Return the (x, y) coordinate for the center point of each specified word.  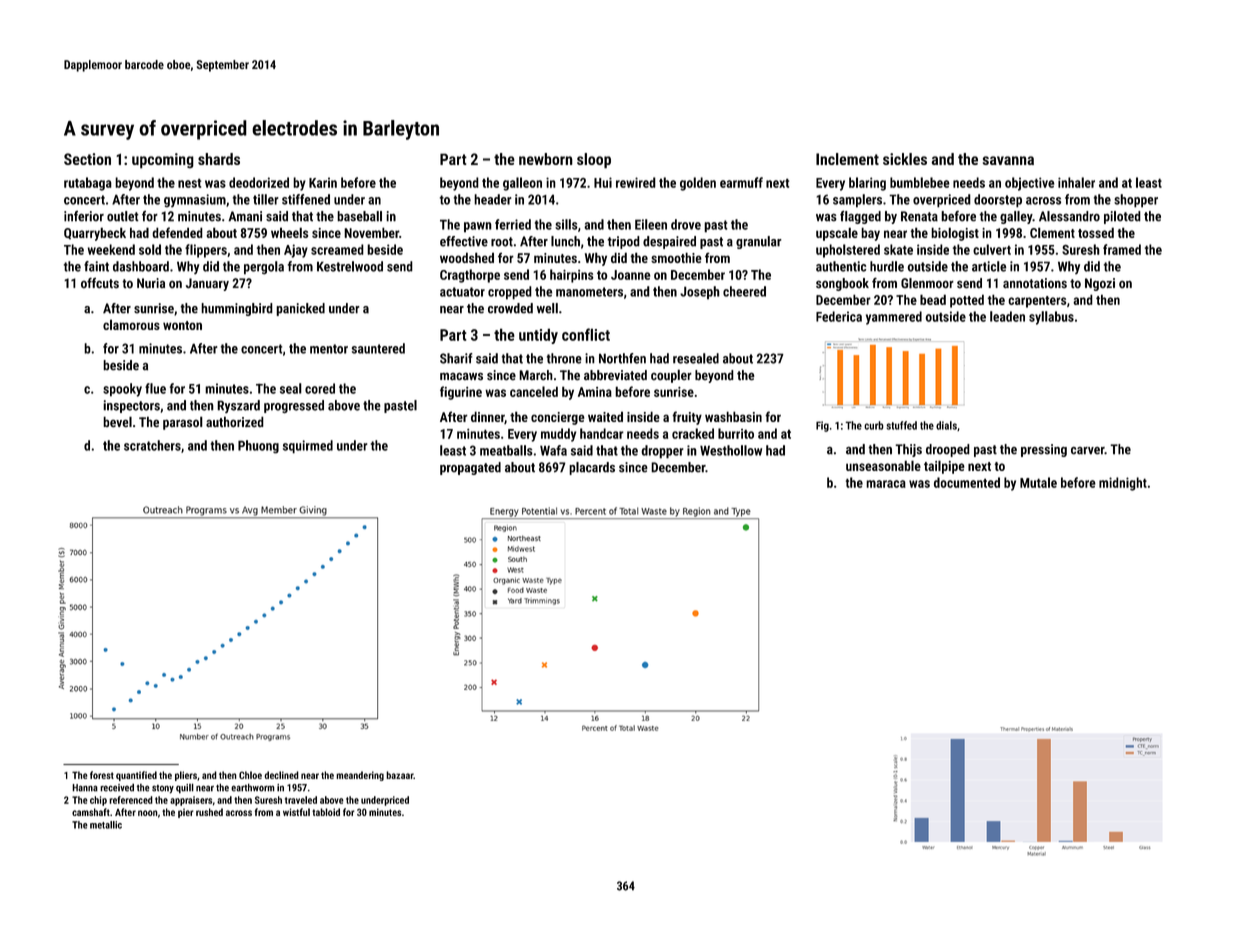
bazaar (399, 775)
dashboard (141, 266)
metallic (106, 825)
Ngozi (1100, 284)
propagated (470, 468)
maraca (886, 484)
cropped (510, 293)
